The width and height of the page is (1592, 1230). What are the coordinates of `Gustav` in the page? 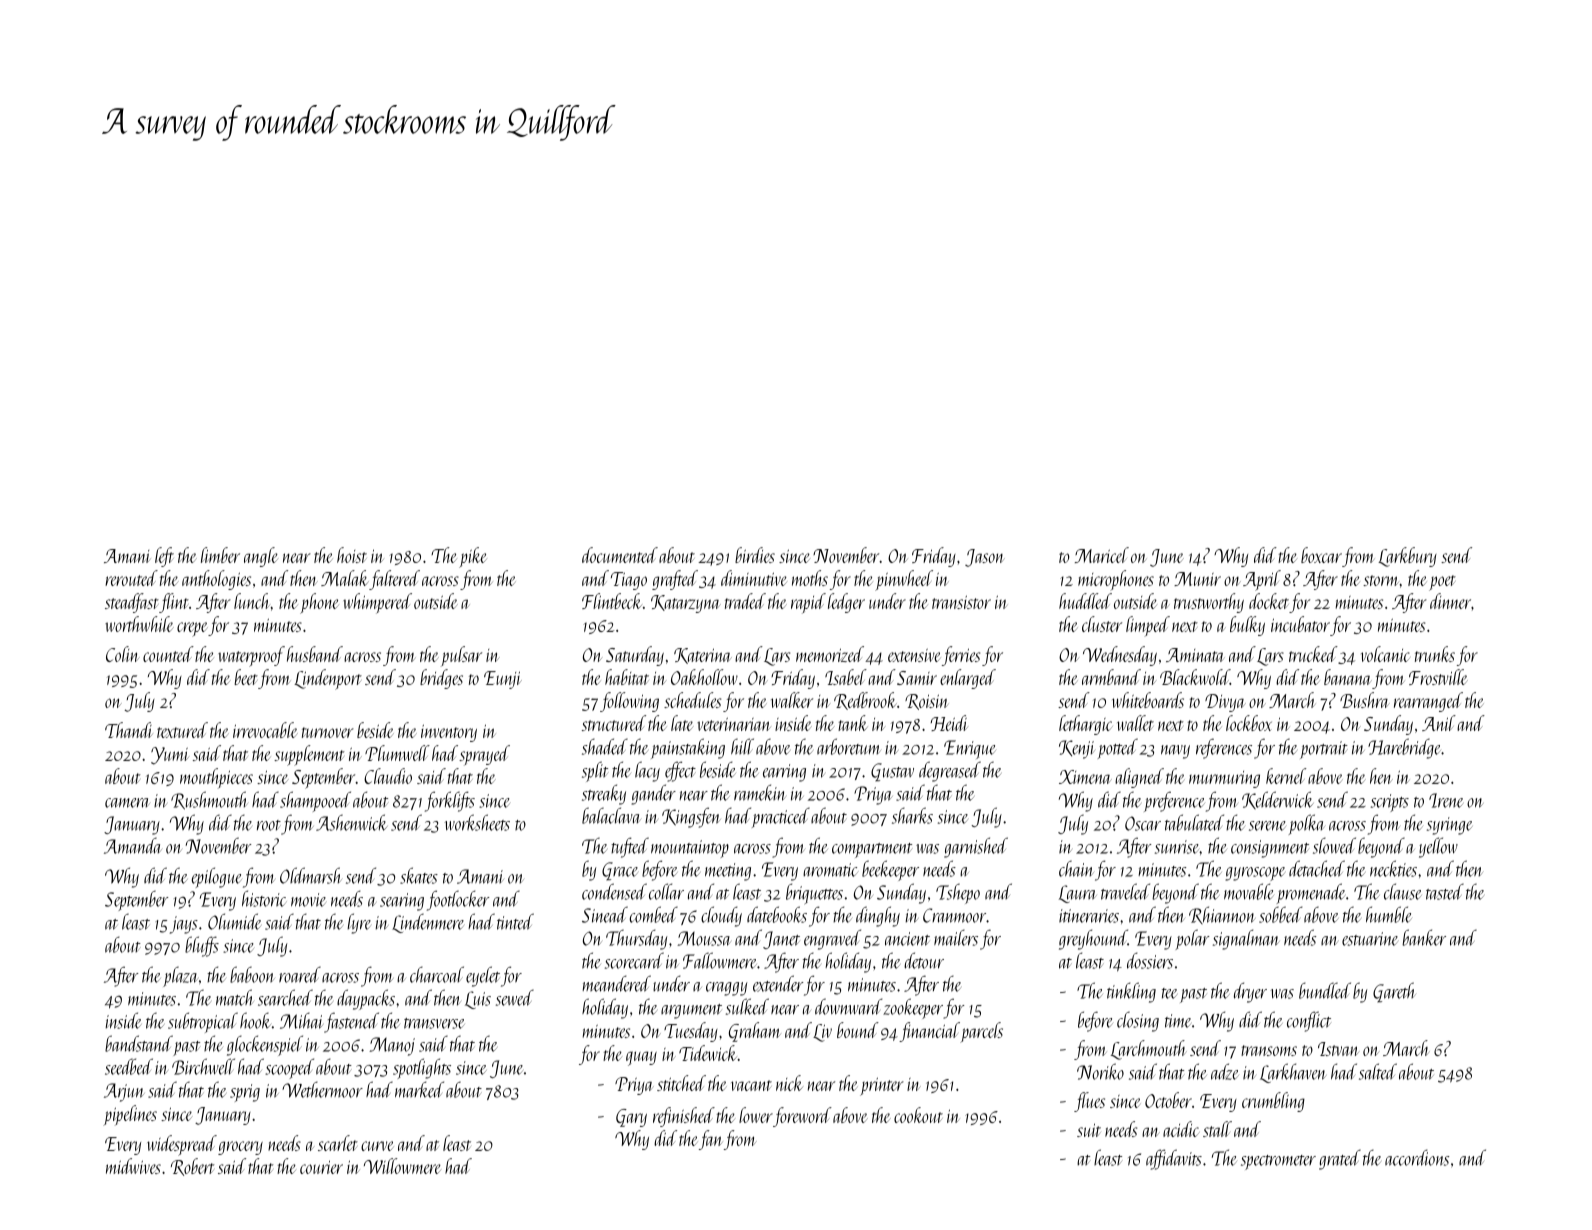 It's located at (892, 772).
